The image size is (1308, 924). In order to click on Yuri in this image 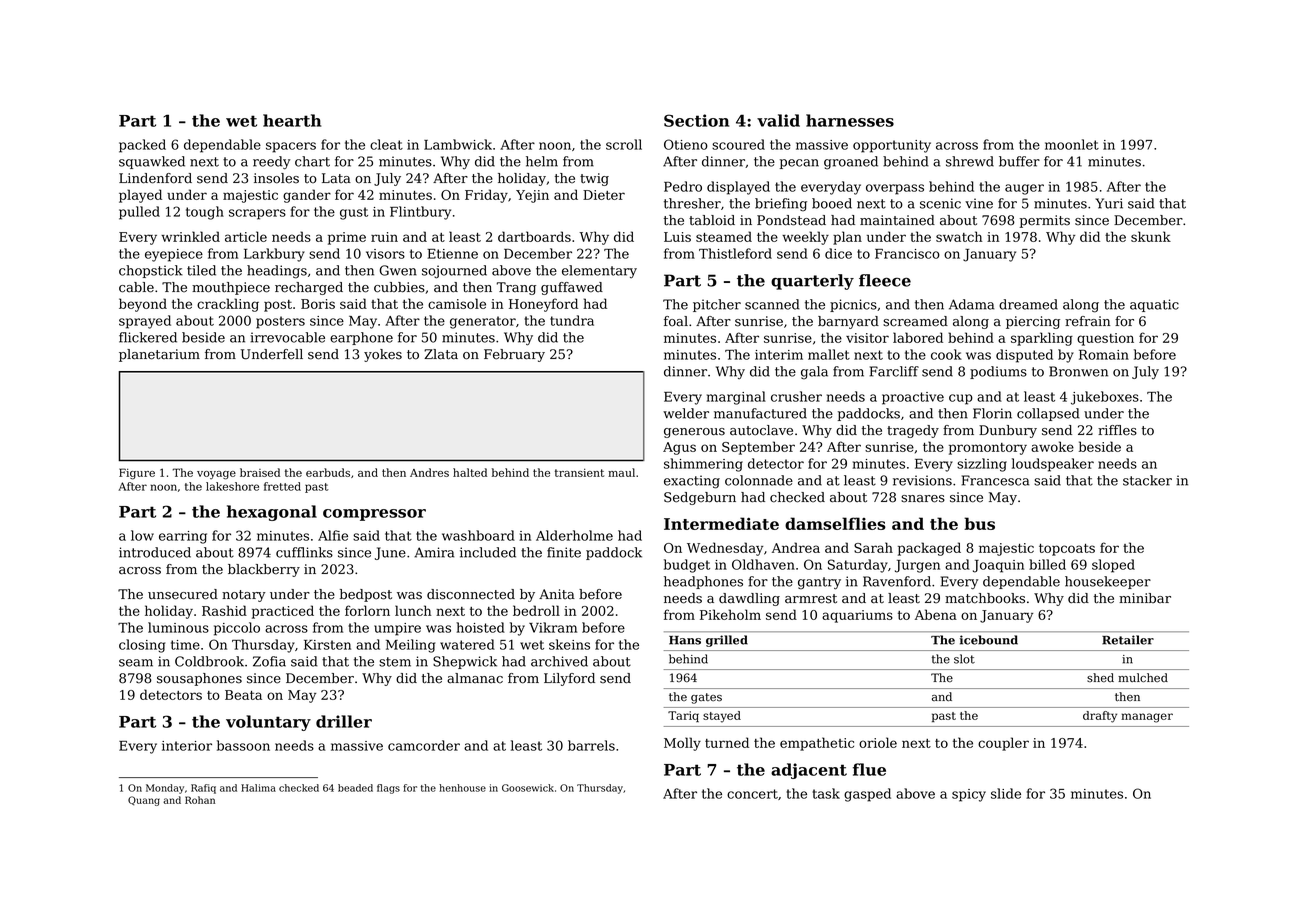, I will do `click(1109, 203)`.
